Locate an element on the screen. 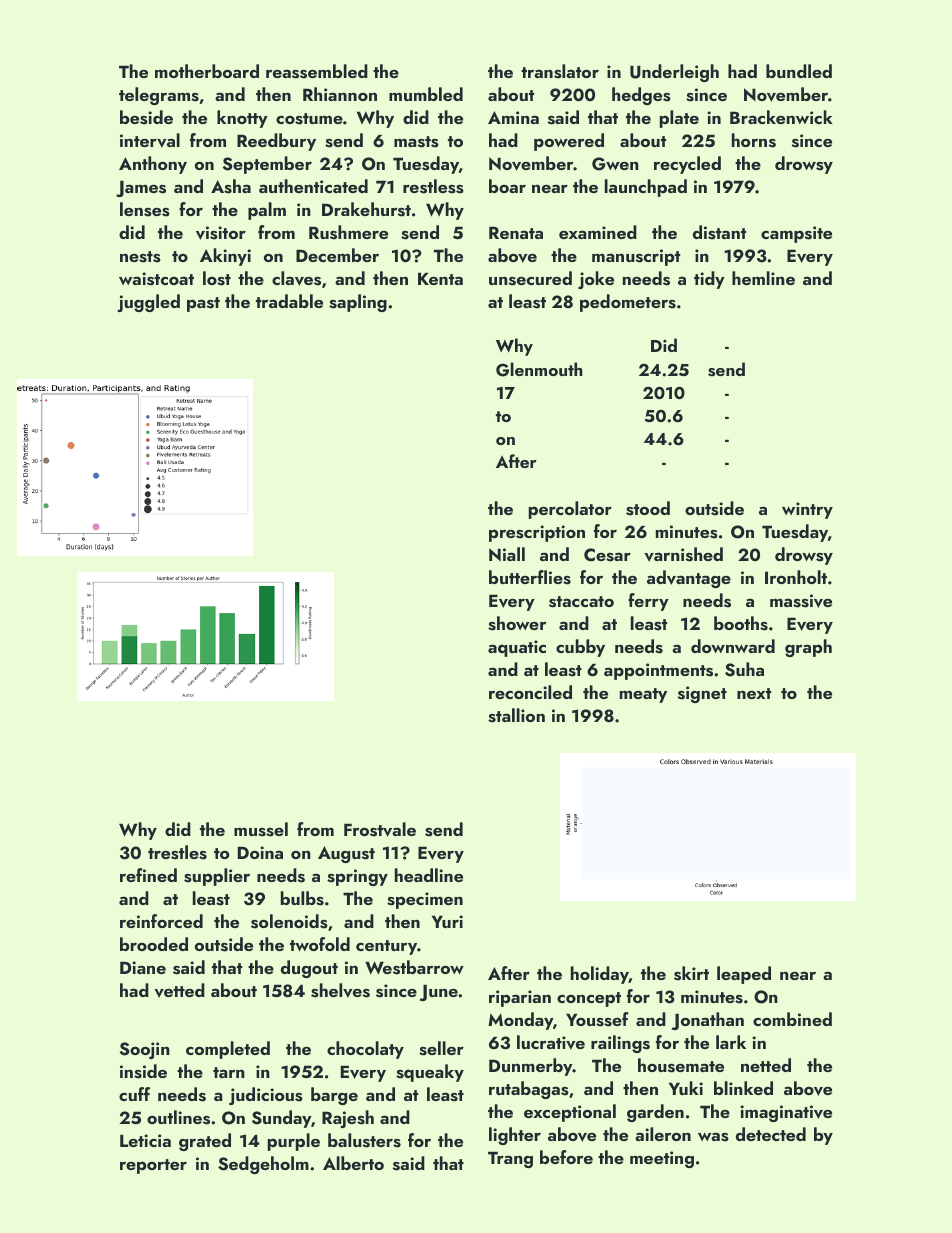 The image size is (952, 1233). launchpad is located at coordinates (646, 188).
